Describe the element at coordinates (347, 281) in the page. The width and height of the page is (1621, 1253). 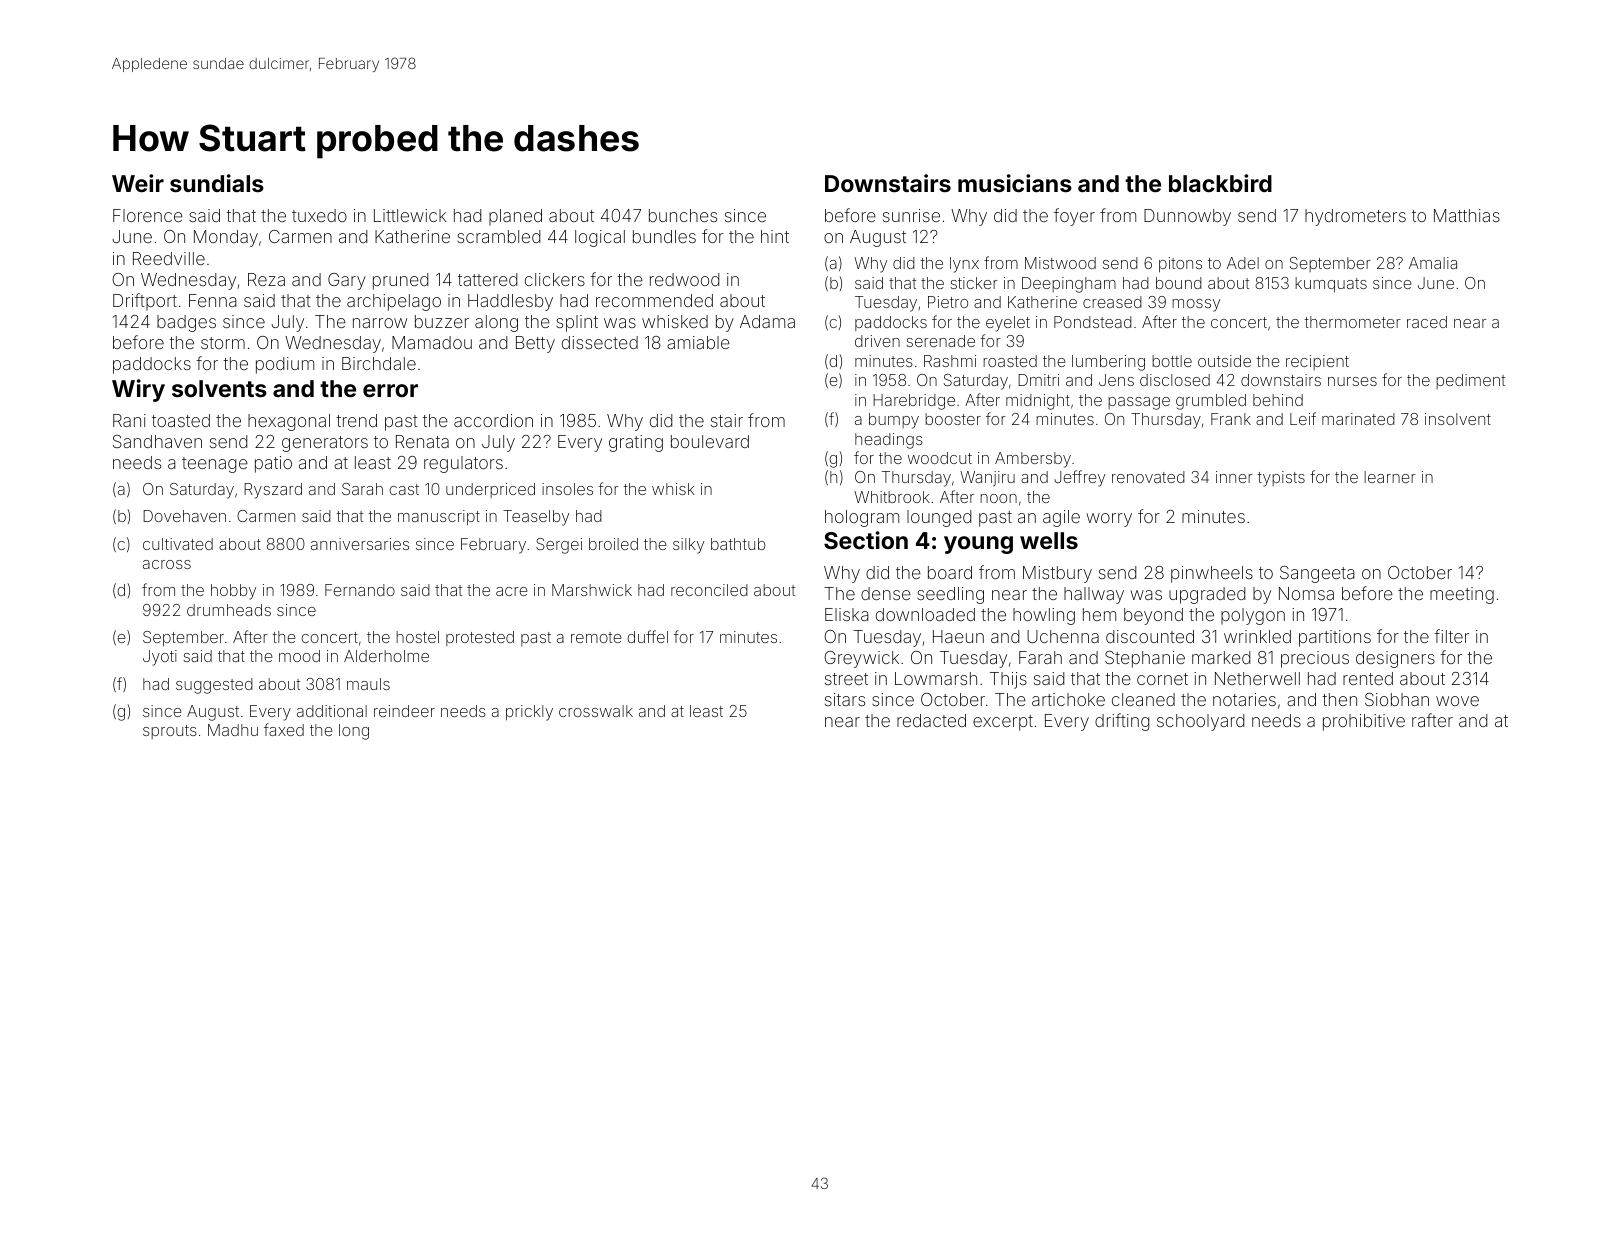
I see `Gary` at that location.
